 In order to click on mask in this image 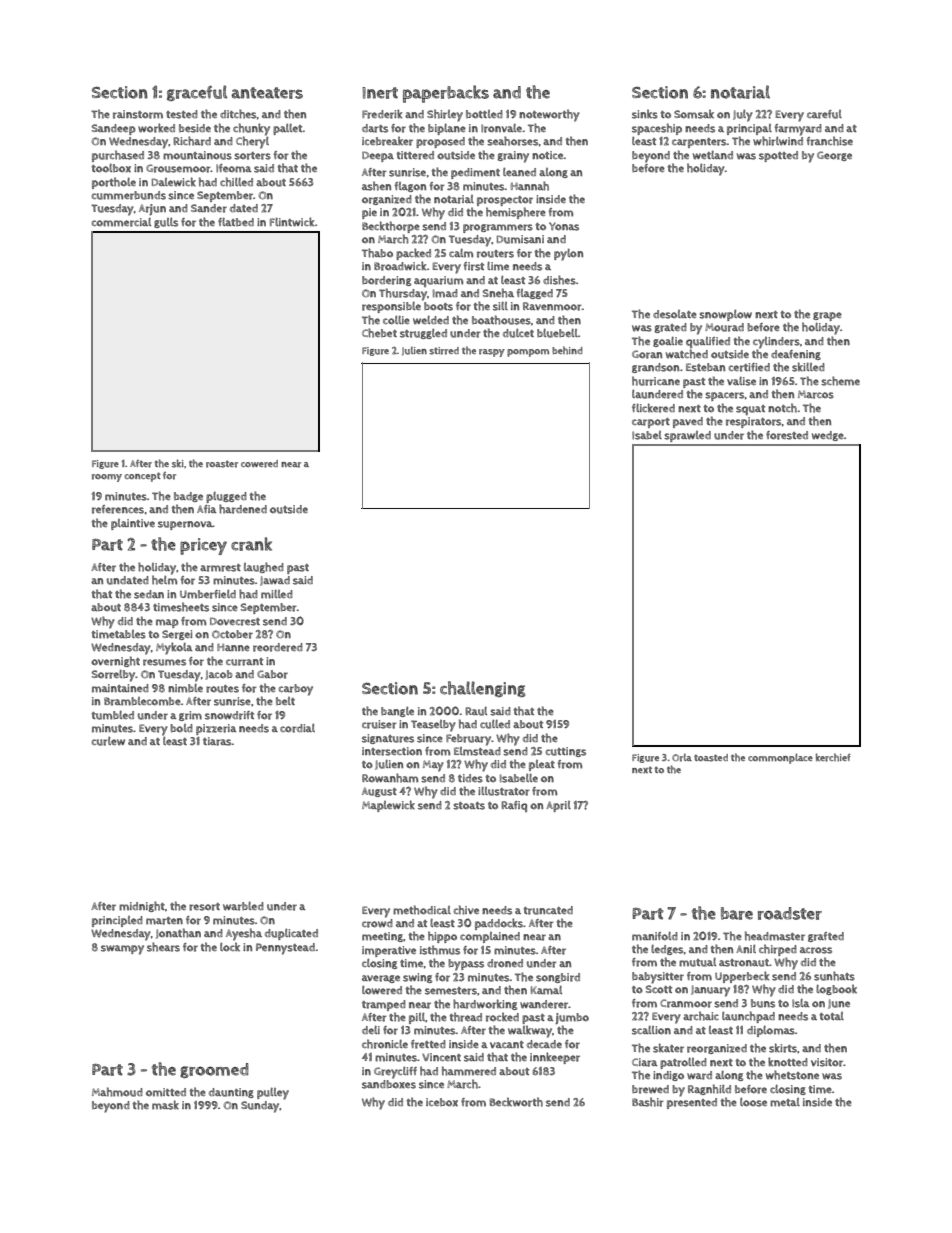, I will do `click(165, 1105)`.
